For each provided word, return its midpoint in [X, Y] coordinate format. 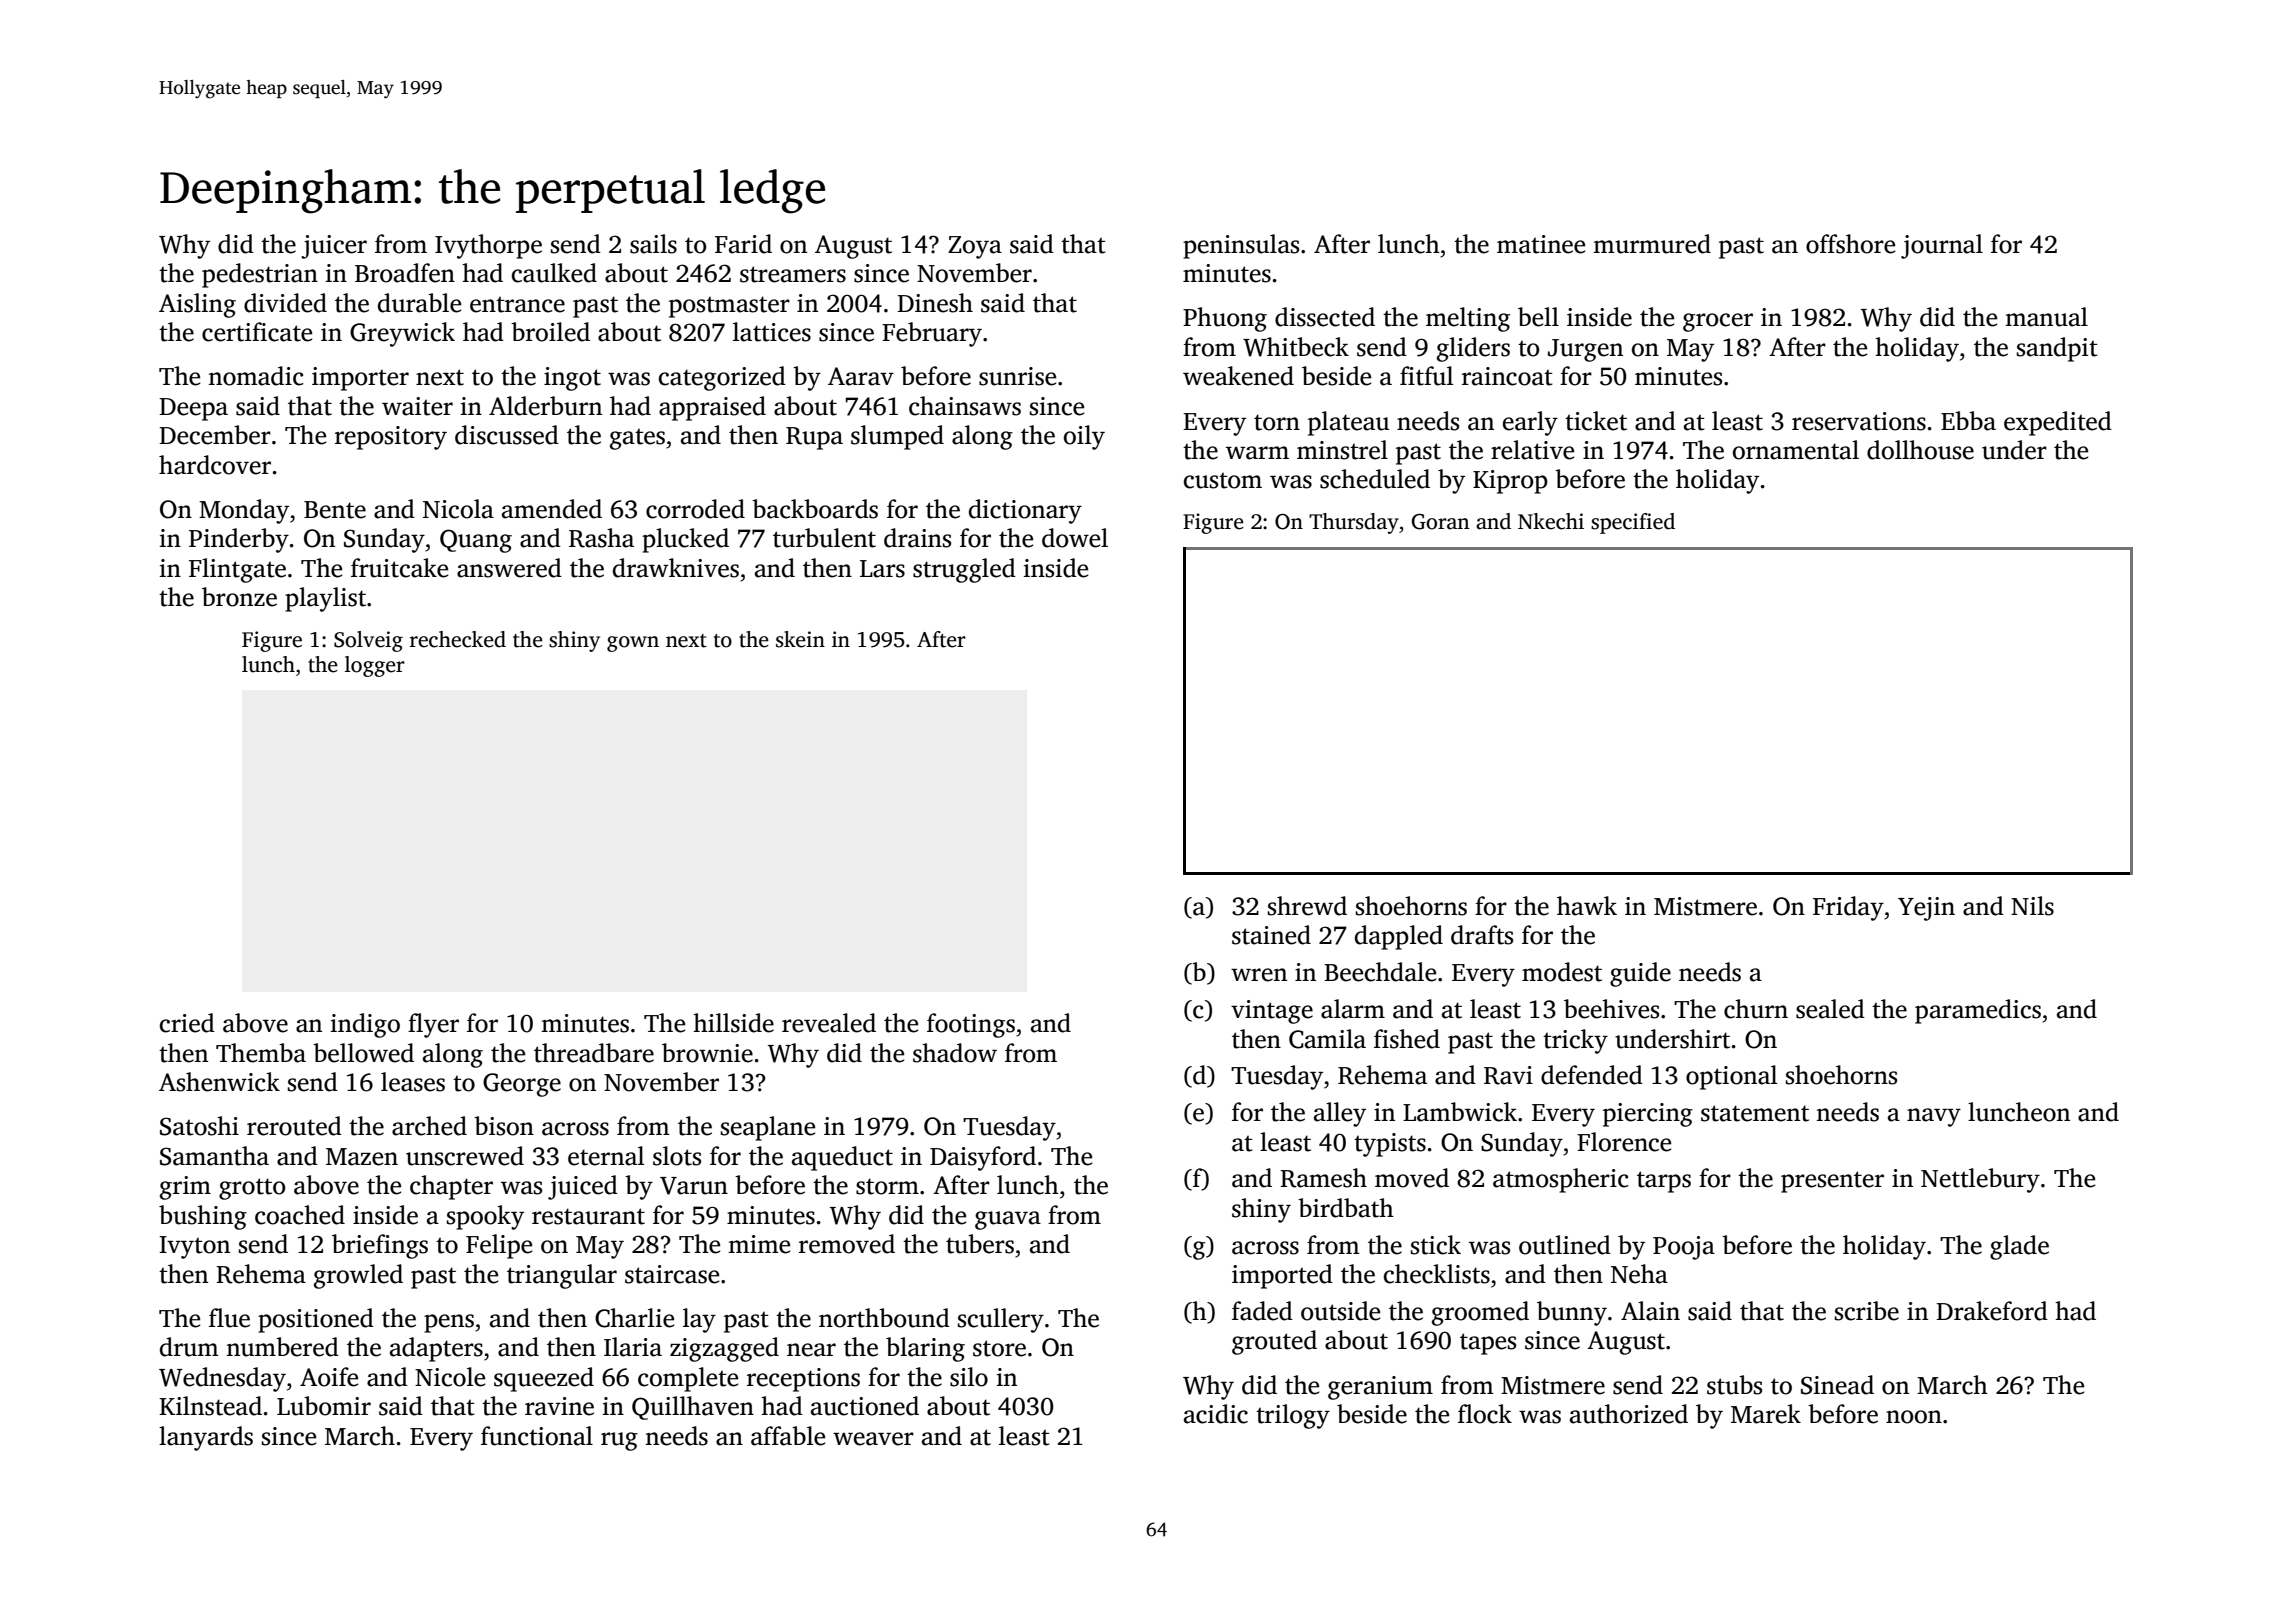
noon [1914, 1417]
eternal [606, 1156]
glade [2019, 1247]
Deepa [193, 409]
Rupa [814, 438]
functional [537, 1436]
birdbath [1346, 1208]
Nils [2032, 906]
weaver [873, 1439]
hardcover [215, 465]
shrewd [1307, 906]
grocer [1718, 322]
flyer [433, 1025]
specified [1633, 523]
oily [1084, 437]
